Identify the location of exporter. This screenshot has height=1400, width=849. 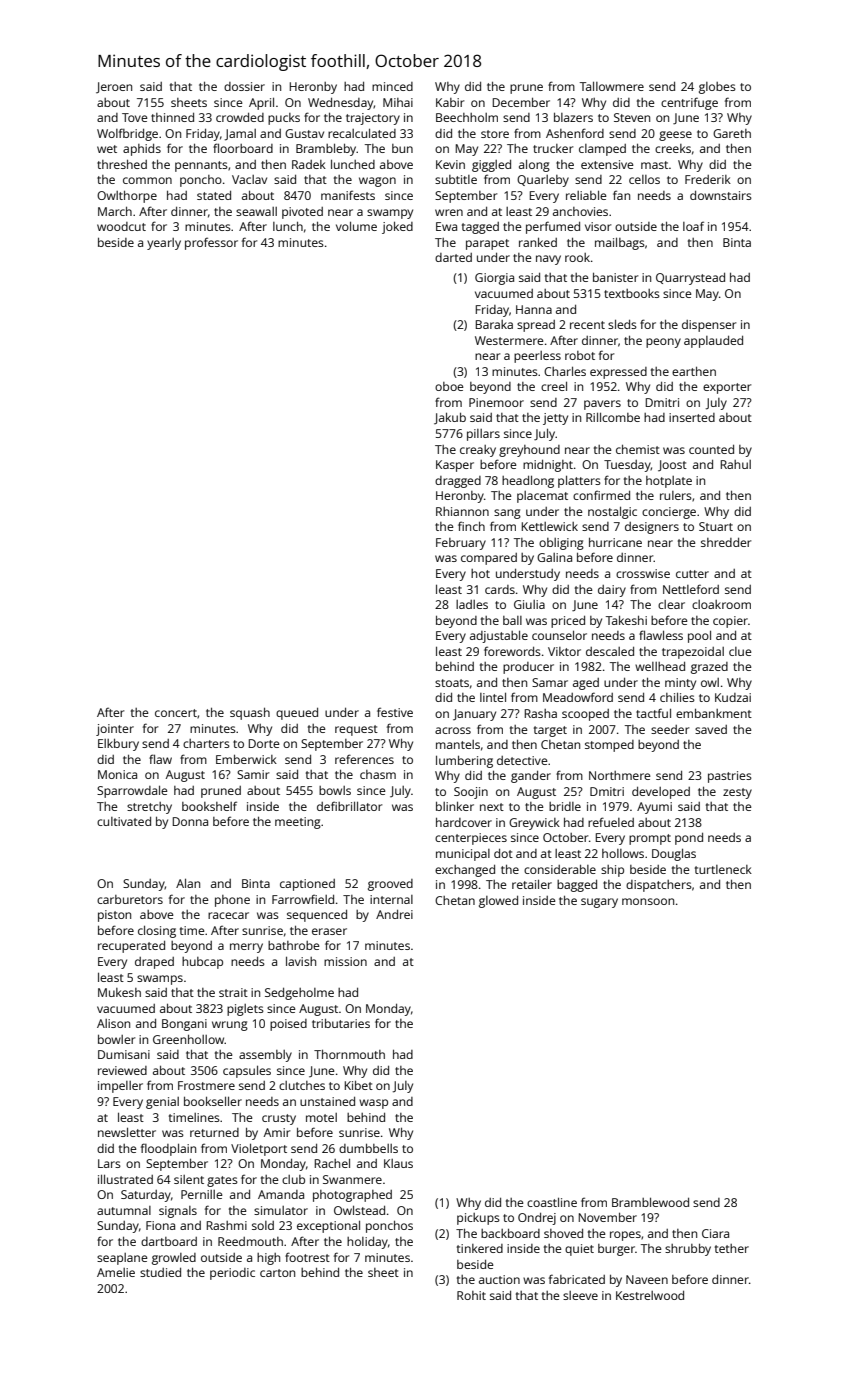
(727, 388).
